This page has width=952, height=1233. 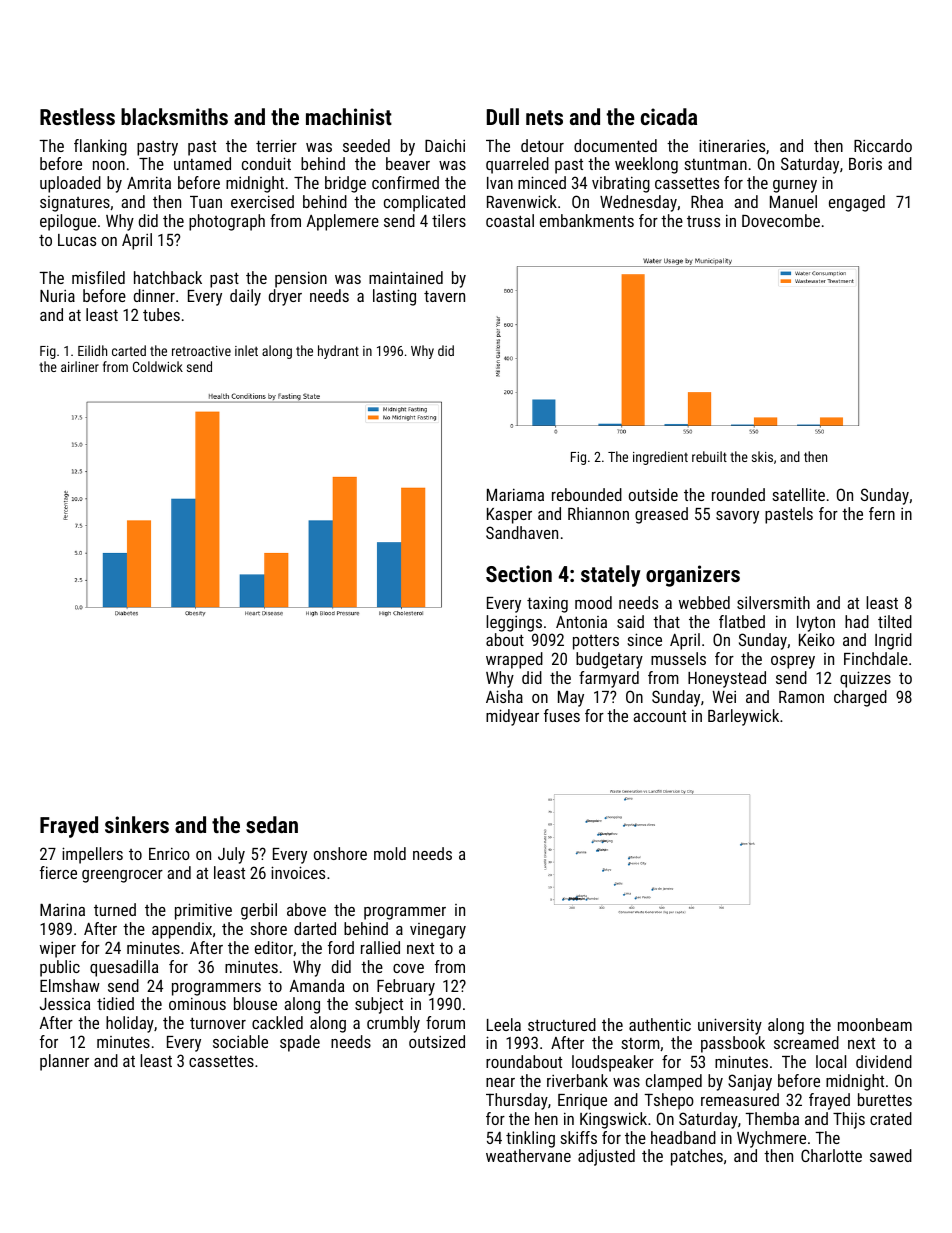 I want to click on planner, so click(x=64, y=1062).
